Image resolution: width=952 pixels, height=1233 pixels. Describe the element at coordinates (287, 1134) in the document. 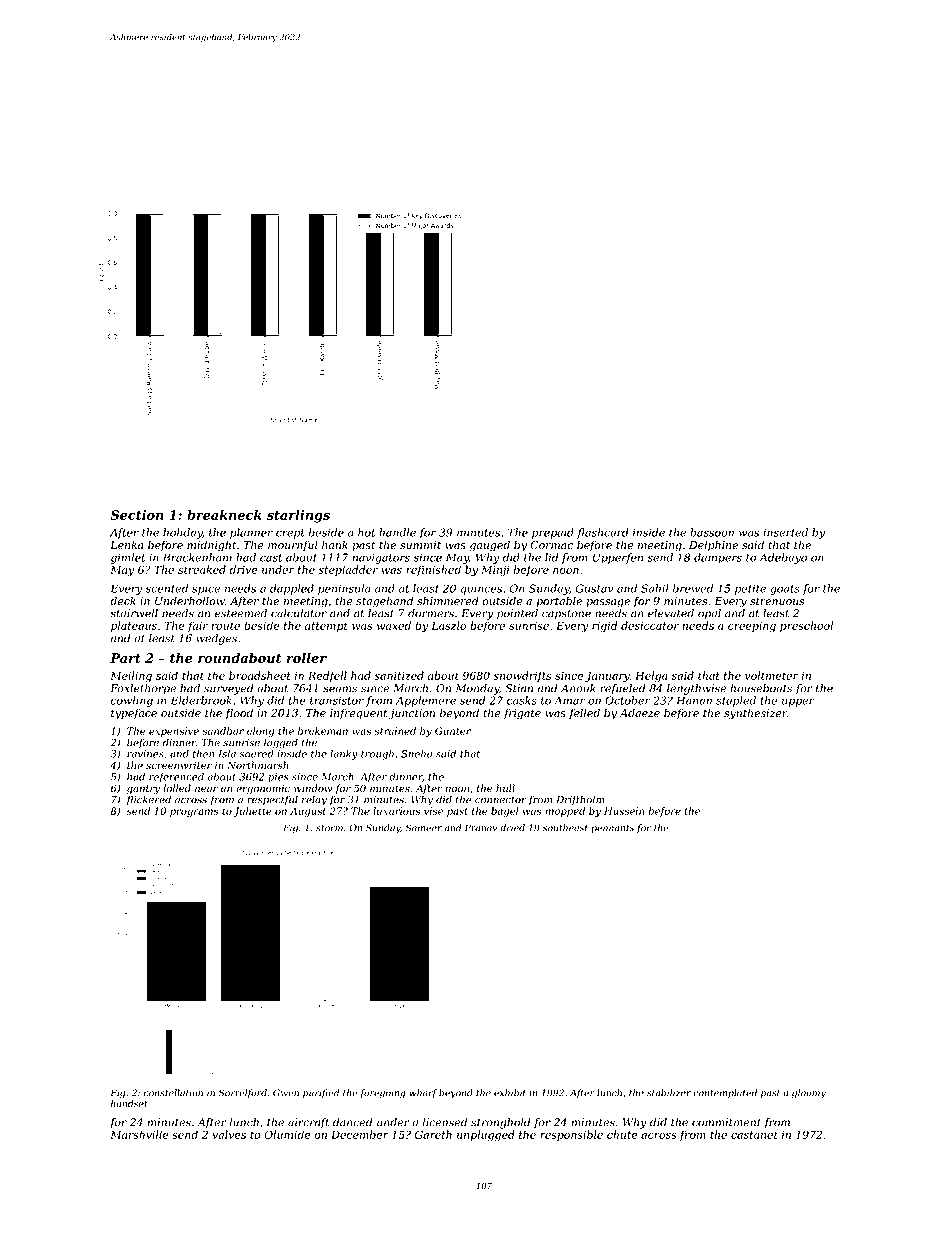

I see `Olumide` at that location.
